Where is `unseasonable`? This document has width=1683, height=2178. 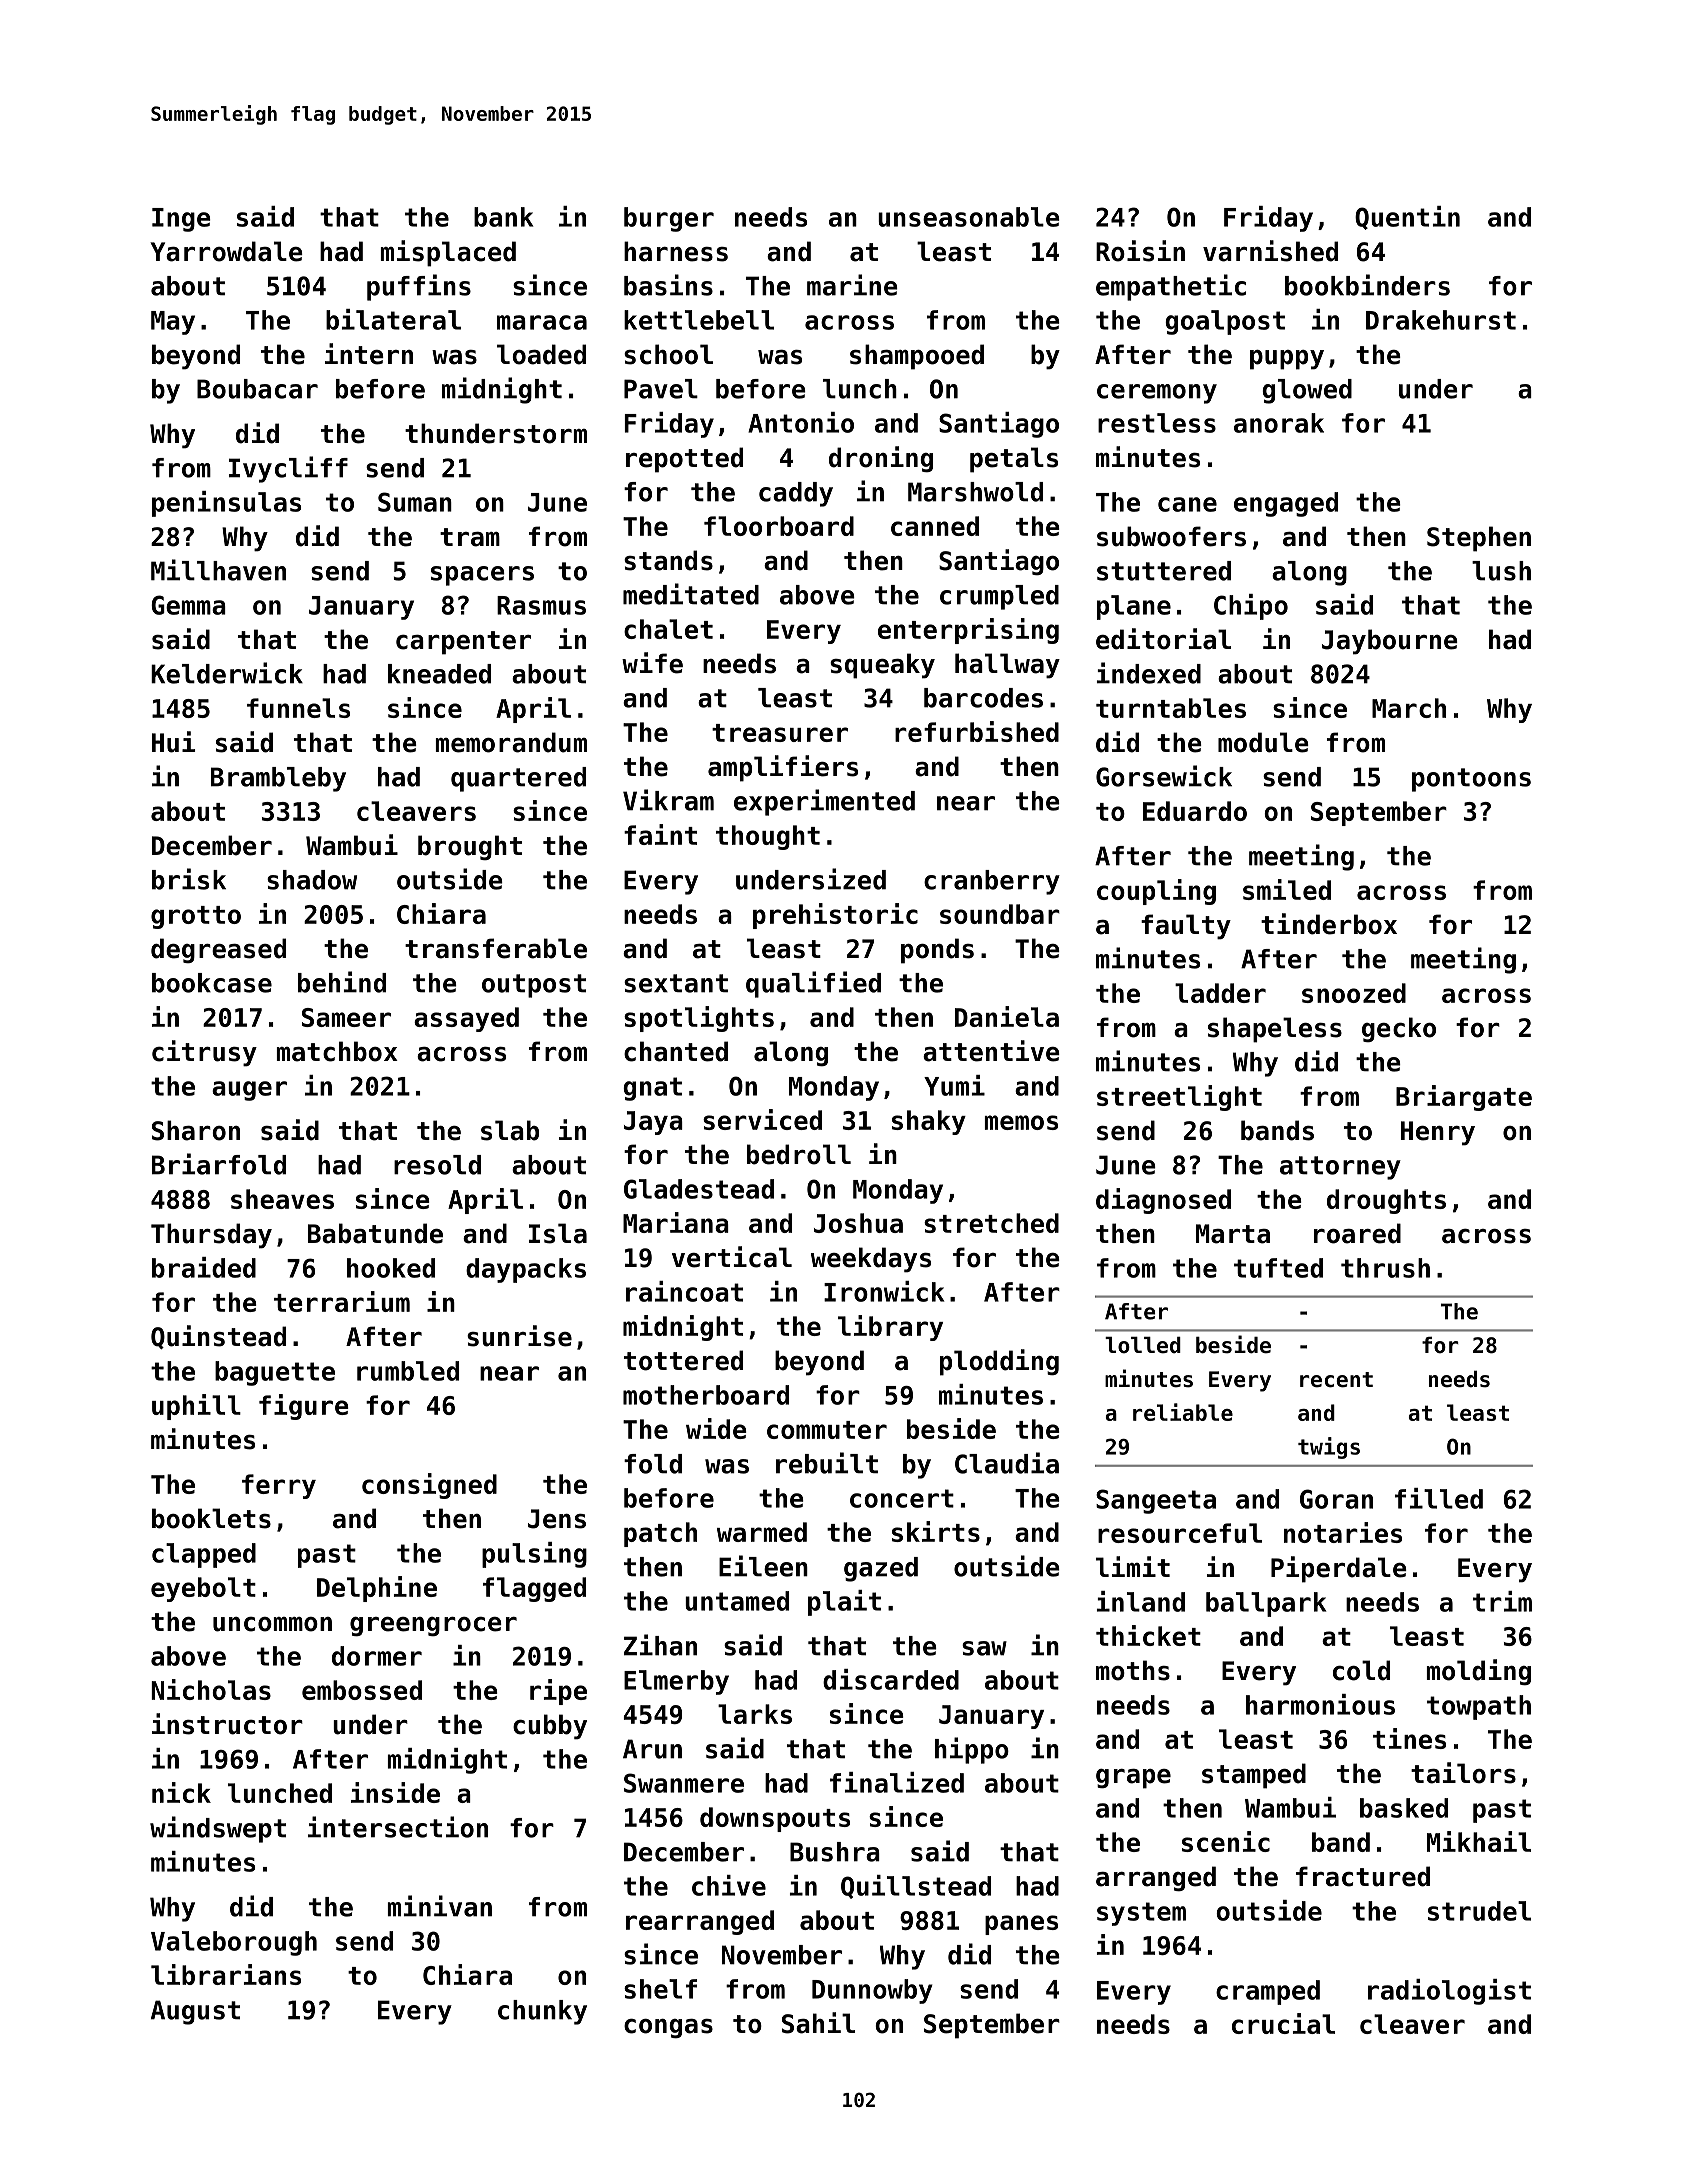
unseasonable is located at coordinates (969, 217).
